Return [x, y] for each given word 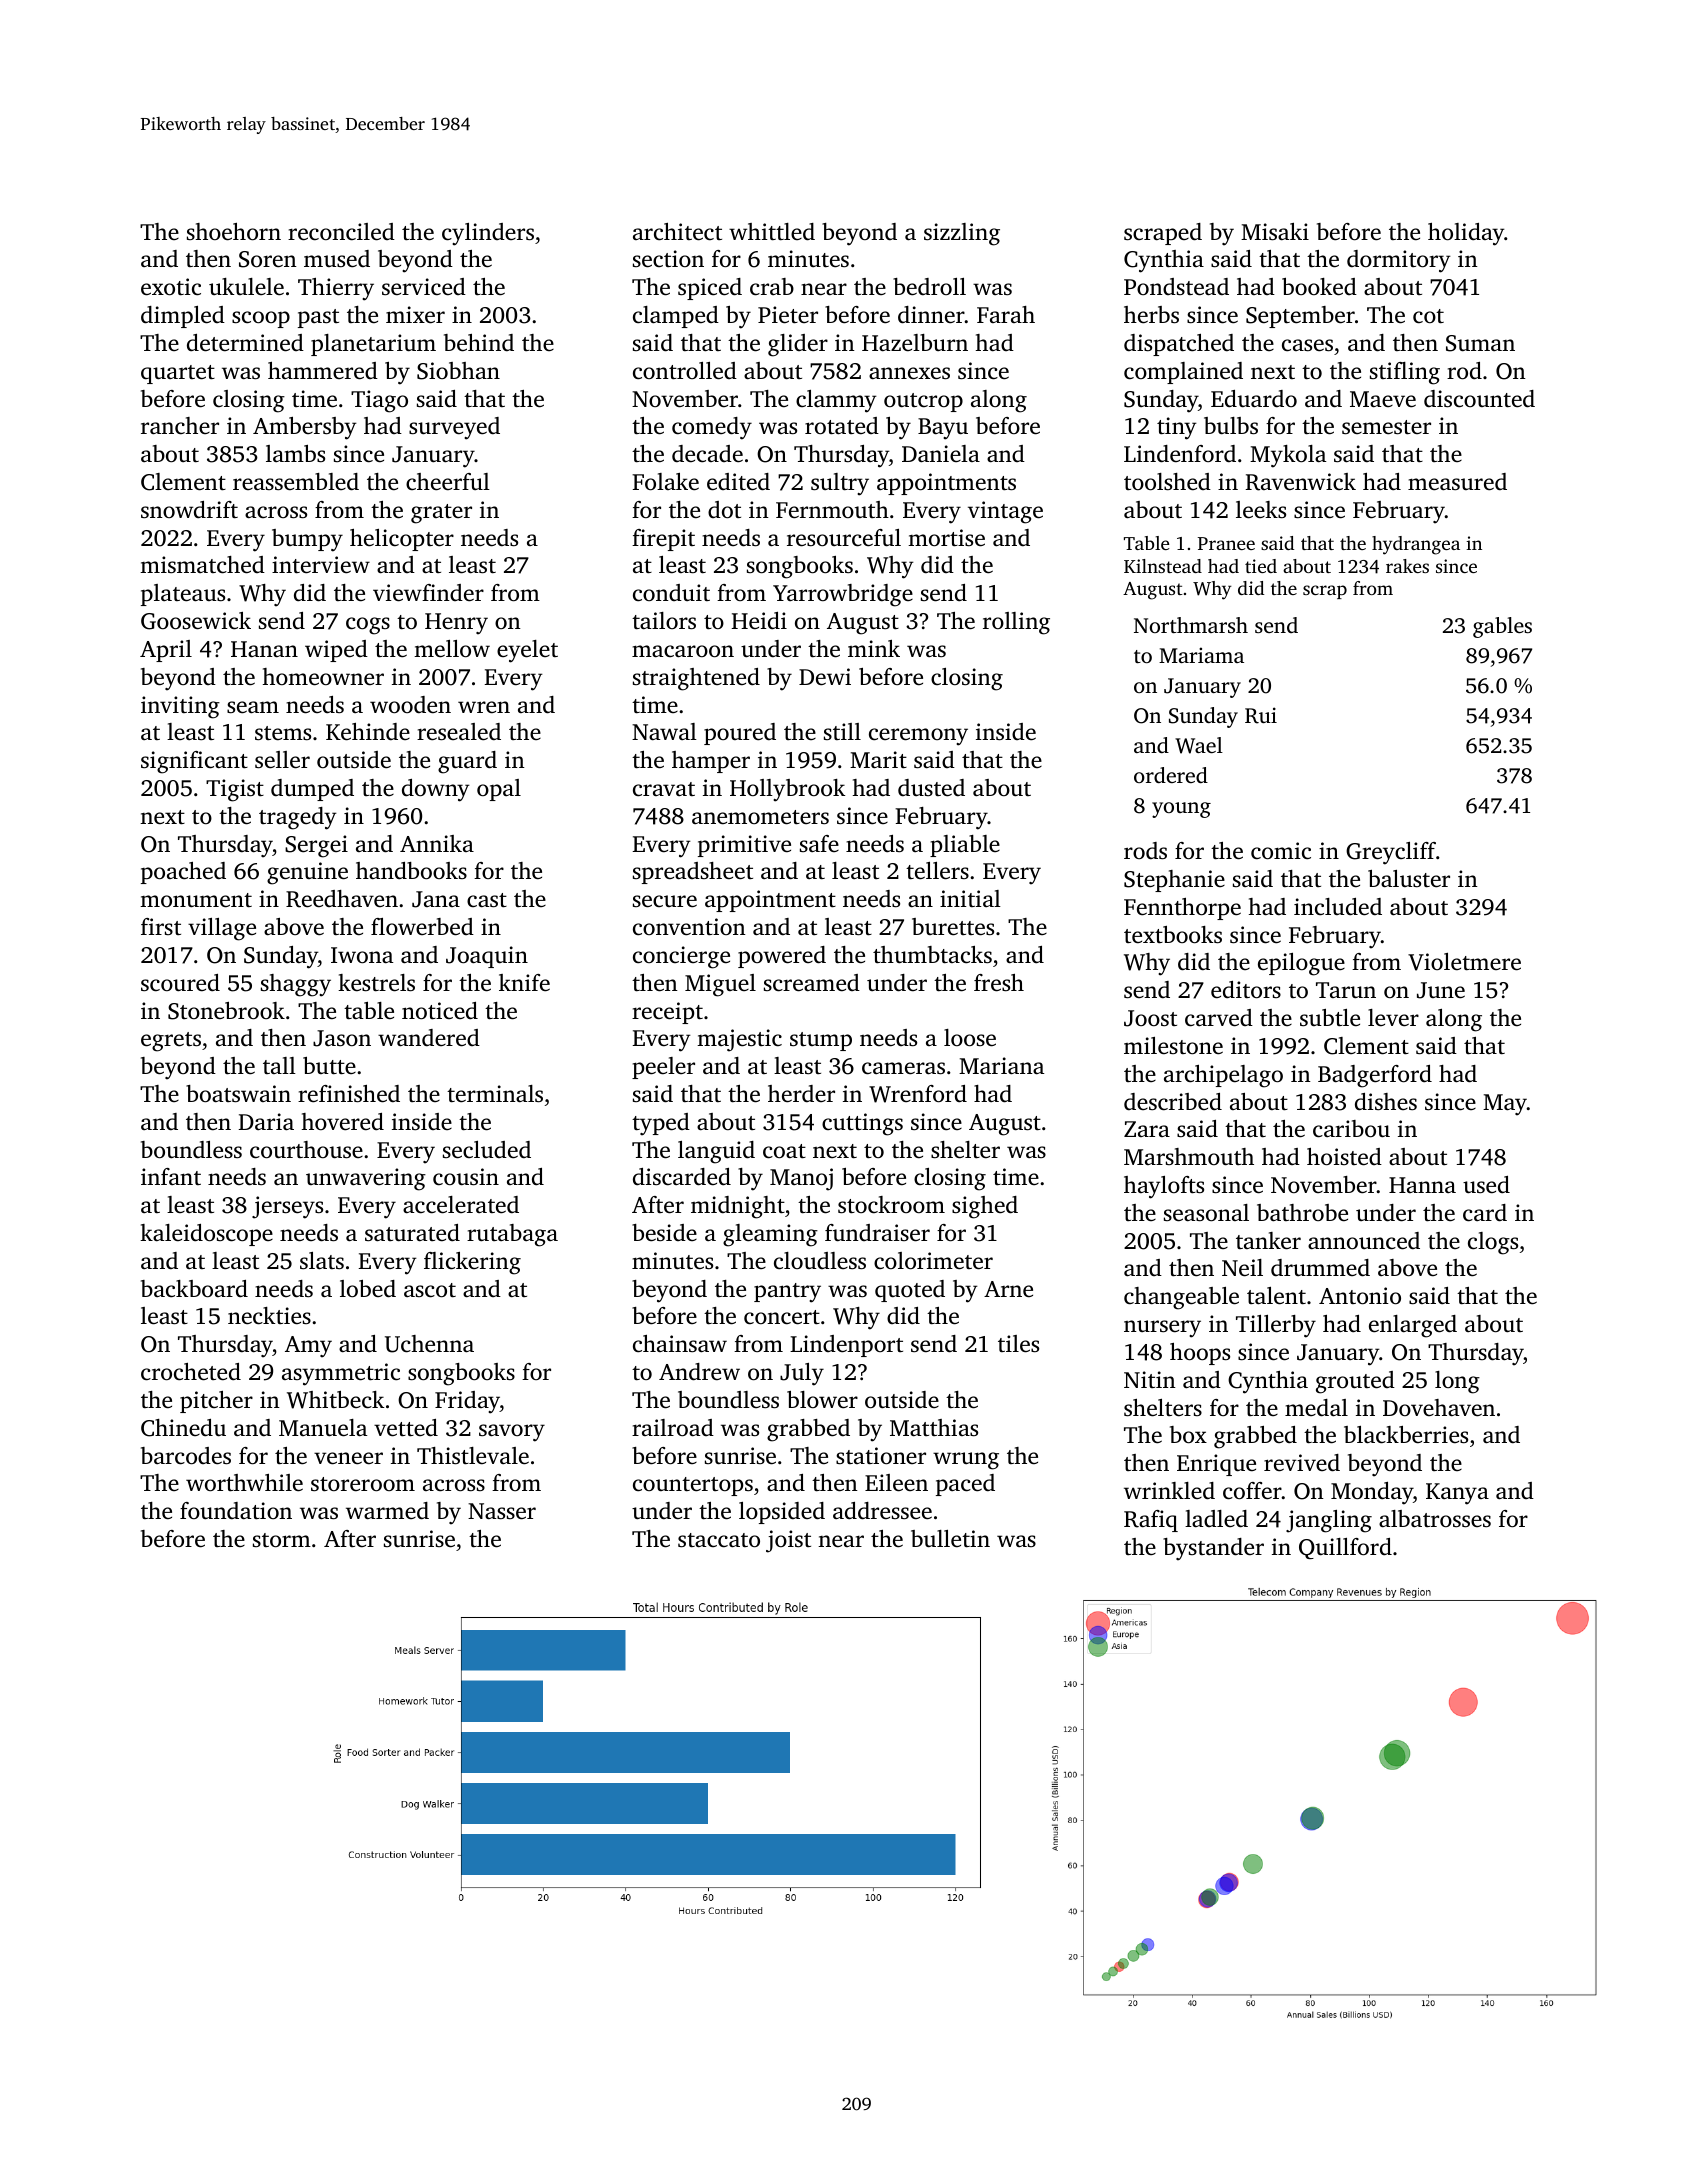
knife [524, 983]
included [1338, 907]
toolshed [1167, 482]
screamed [812, 983]
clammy [836, 401]
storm [282, 1540]
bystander [1213, 1549]
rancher [180, 426]
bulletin [950, 1538]
